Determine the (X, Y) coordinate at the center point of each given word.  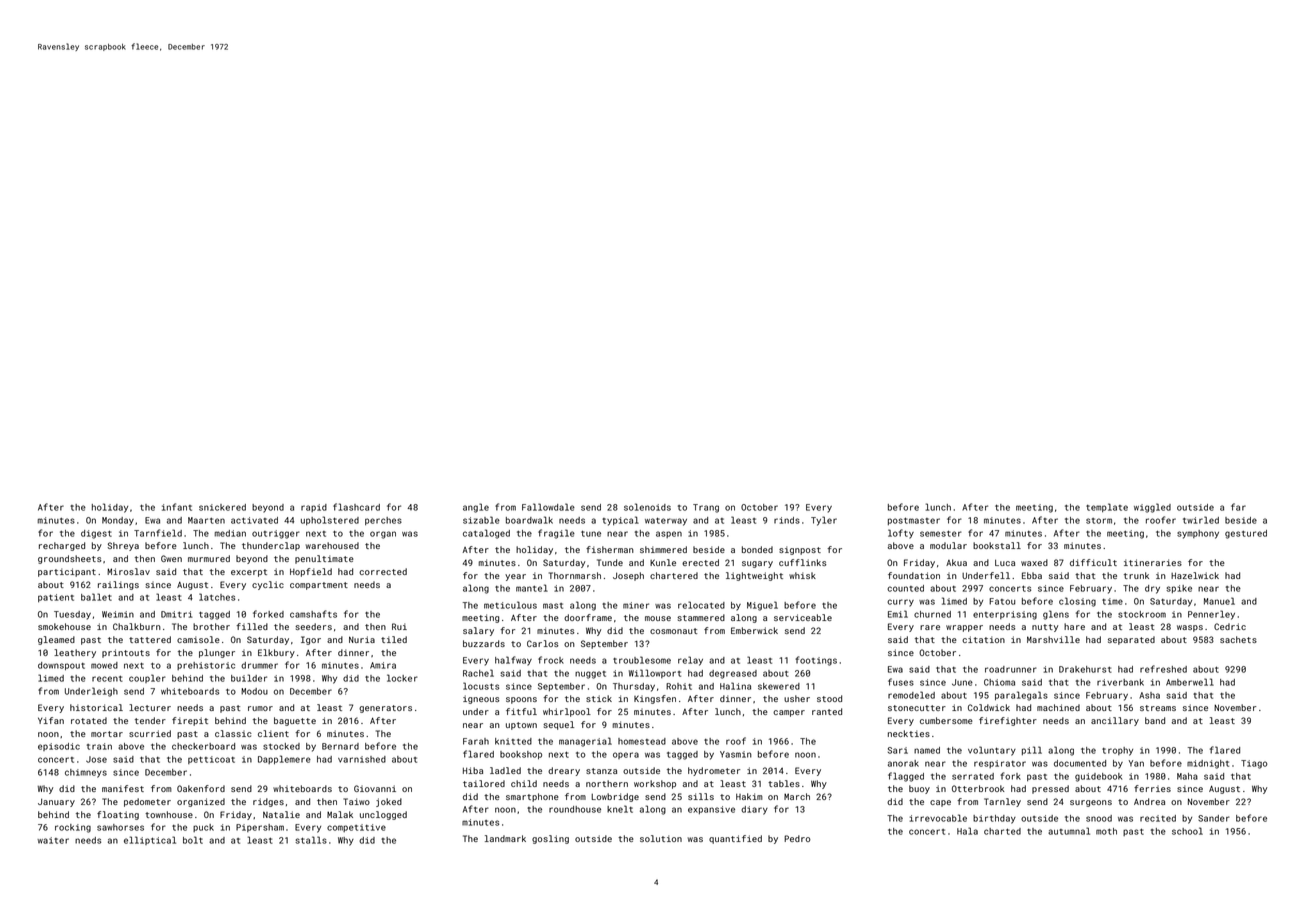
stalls (311, 840)
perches (383, 521)
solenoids (647, 507)
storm (1099, 521)
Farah (476, 741)
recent (107, 679)
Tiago (1254, 764)
